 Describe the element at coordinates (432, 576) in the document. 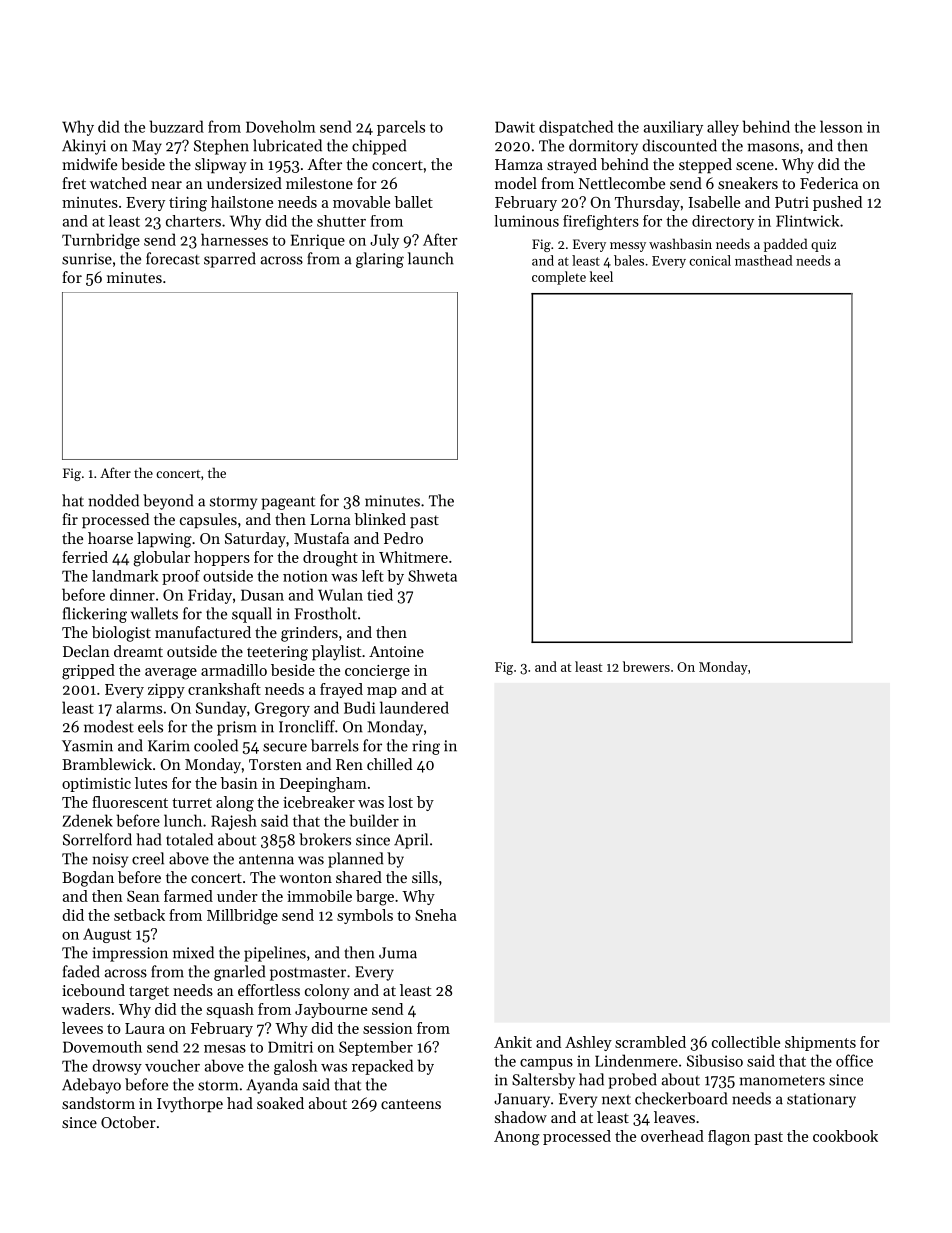

I see `Shweta` at that location.
